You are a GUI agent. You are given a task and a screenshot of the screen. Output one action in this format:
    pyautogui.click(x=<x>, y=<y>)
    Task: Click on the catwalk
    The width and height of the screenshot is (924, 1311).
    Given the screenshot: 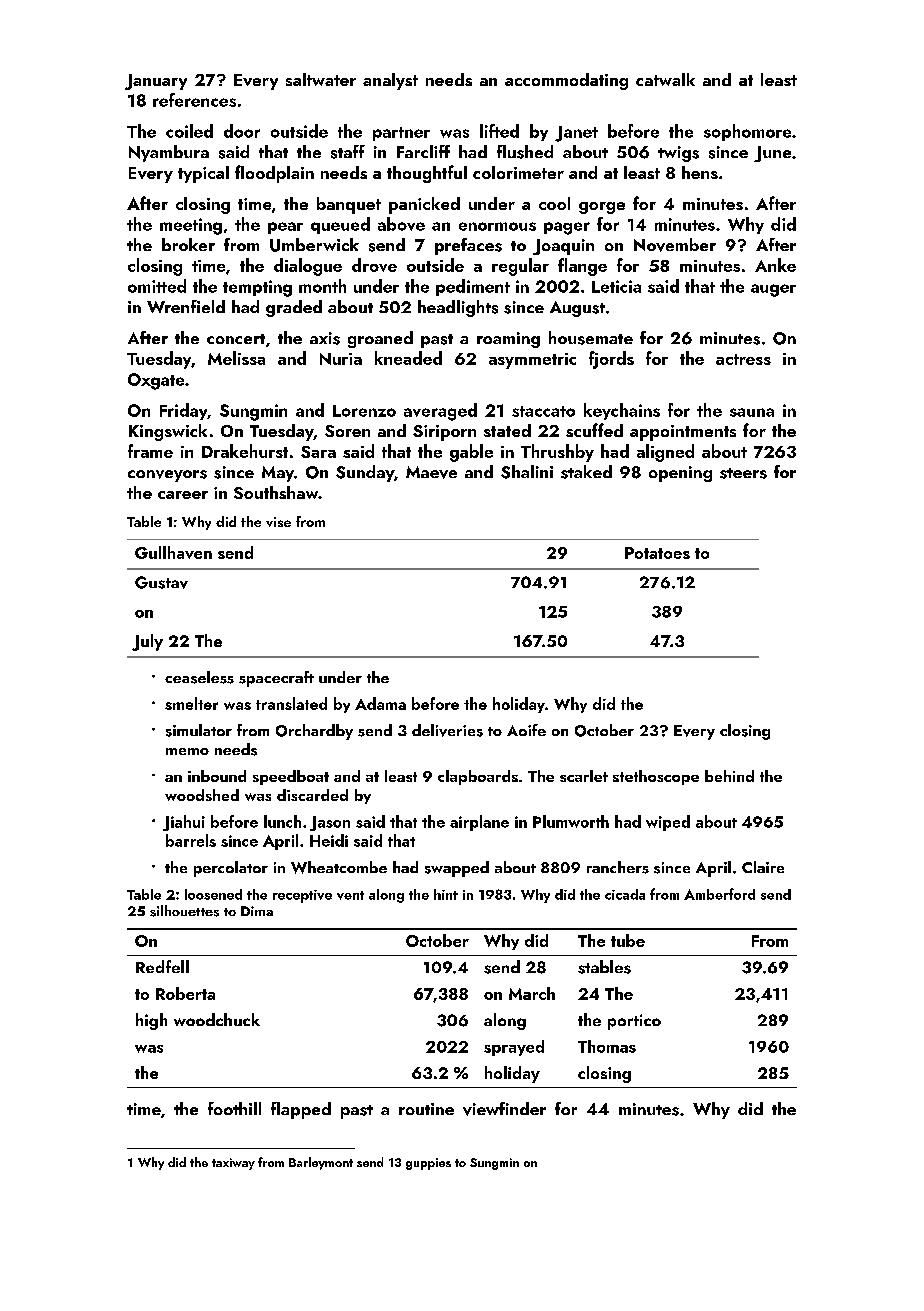 What is the action you would take?
    pyautogui.click(x=665, y=79)
